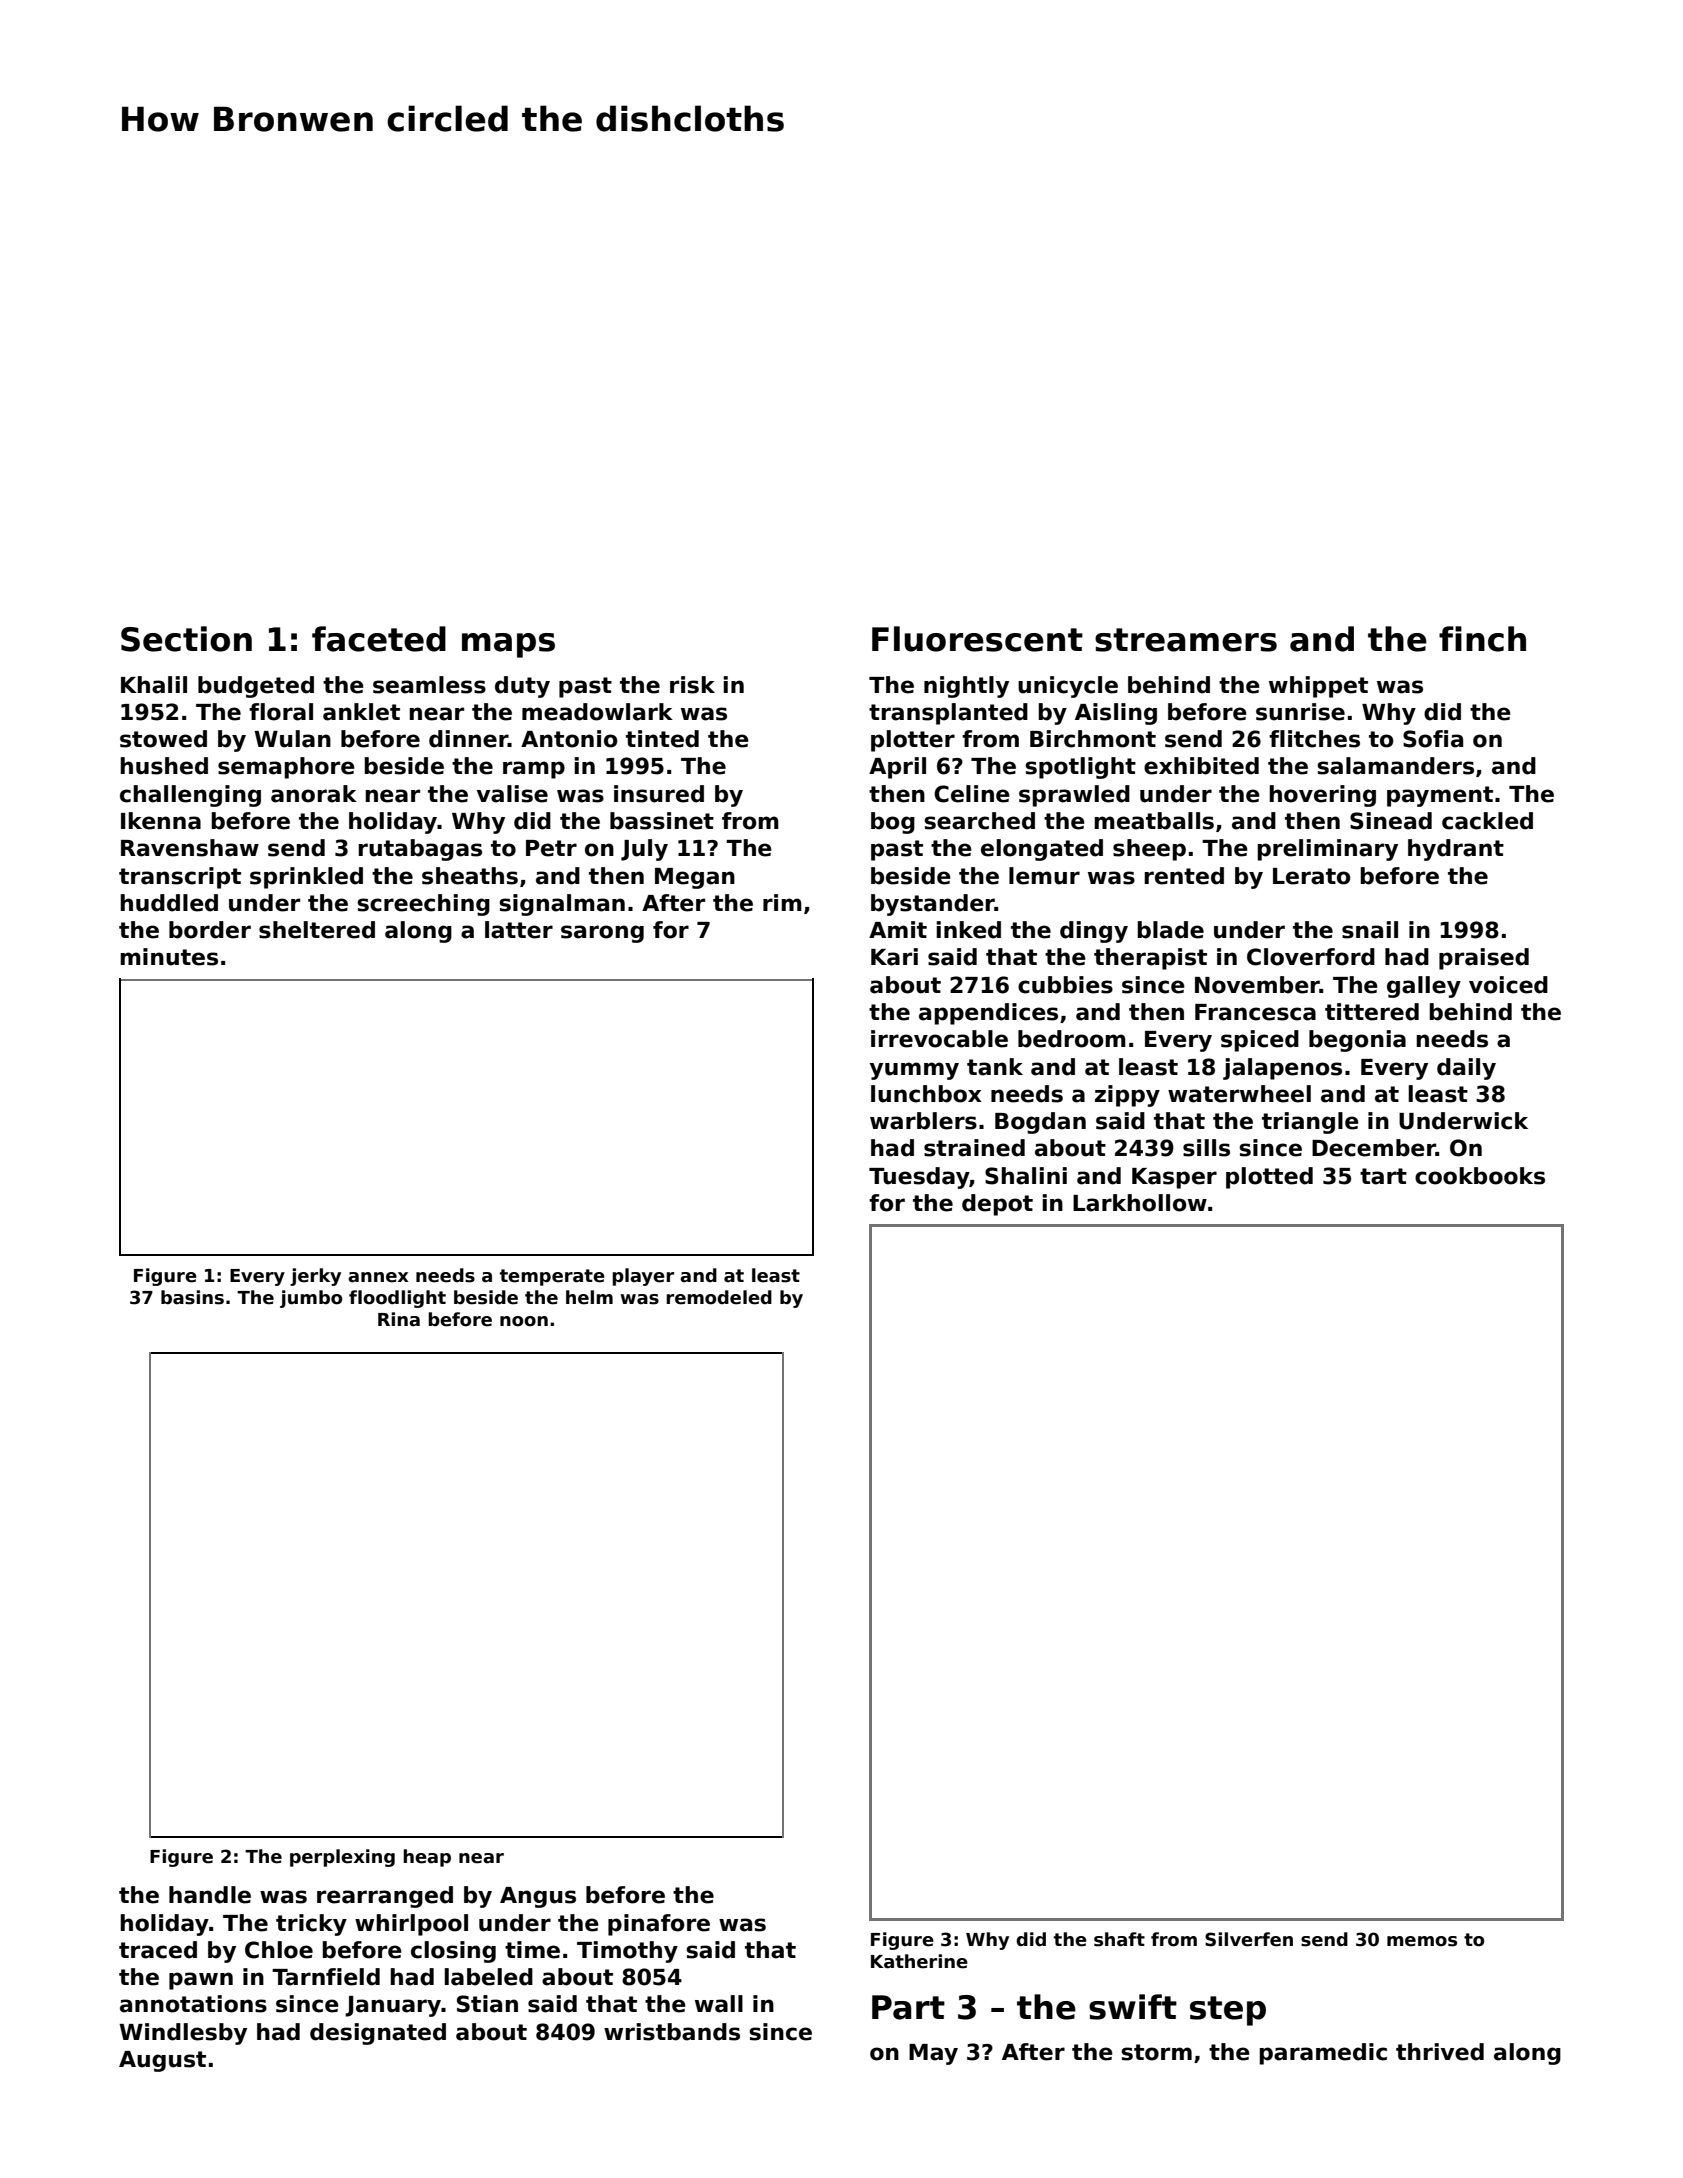  What do you see at coordinates (995, 1067) in the screenshot?
I see `tank` at bounding box center [995, 1067].
